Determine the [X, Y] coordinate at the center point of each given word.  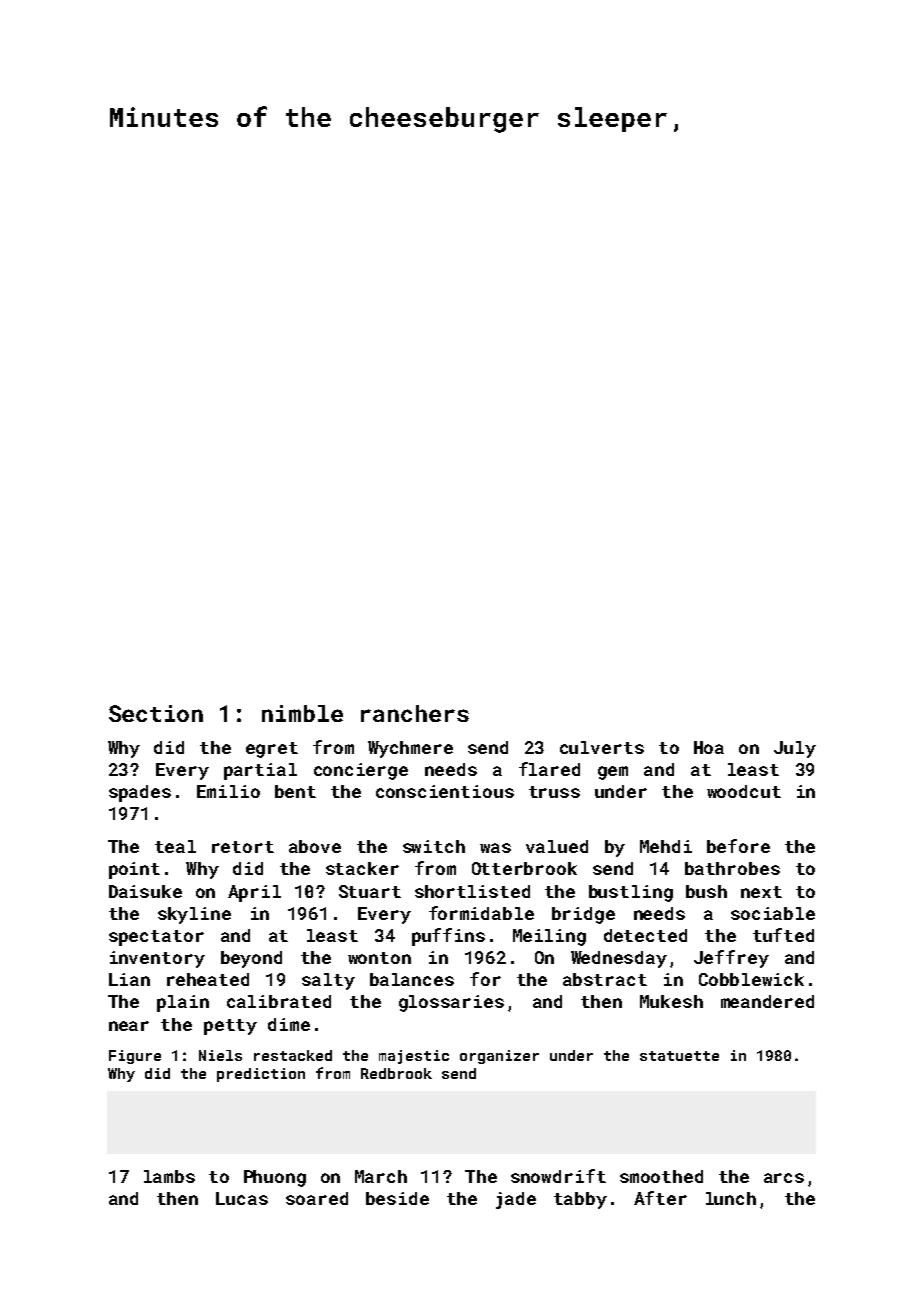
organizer [499, 1057]
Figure [135, 1057]
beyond [251, 959]
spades [140, 793]
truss [554, 792]
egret [272, 750]
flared [549, 769]
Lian [129, 979]
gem [613, 773]
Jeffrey [731, 959]
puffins [448, 937]
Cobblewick [751, 979]
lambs [169, 1176]
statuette [679, 1056]
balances [412, 979]
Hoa [709, 747]
